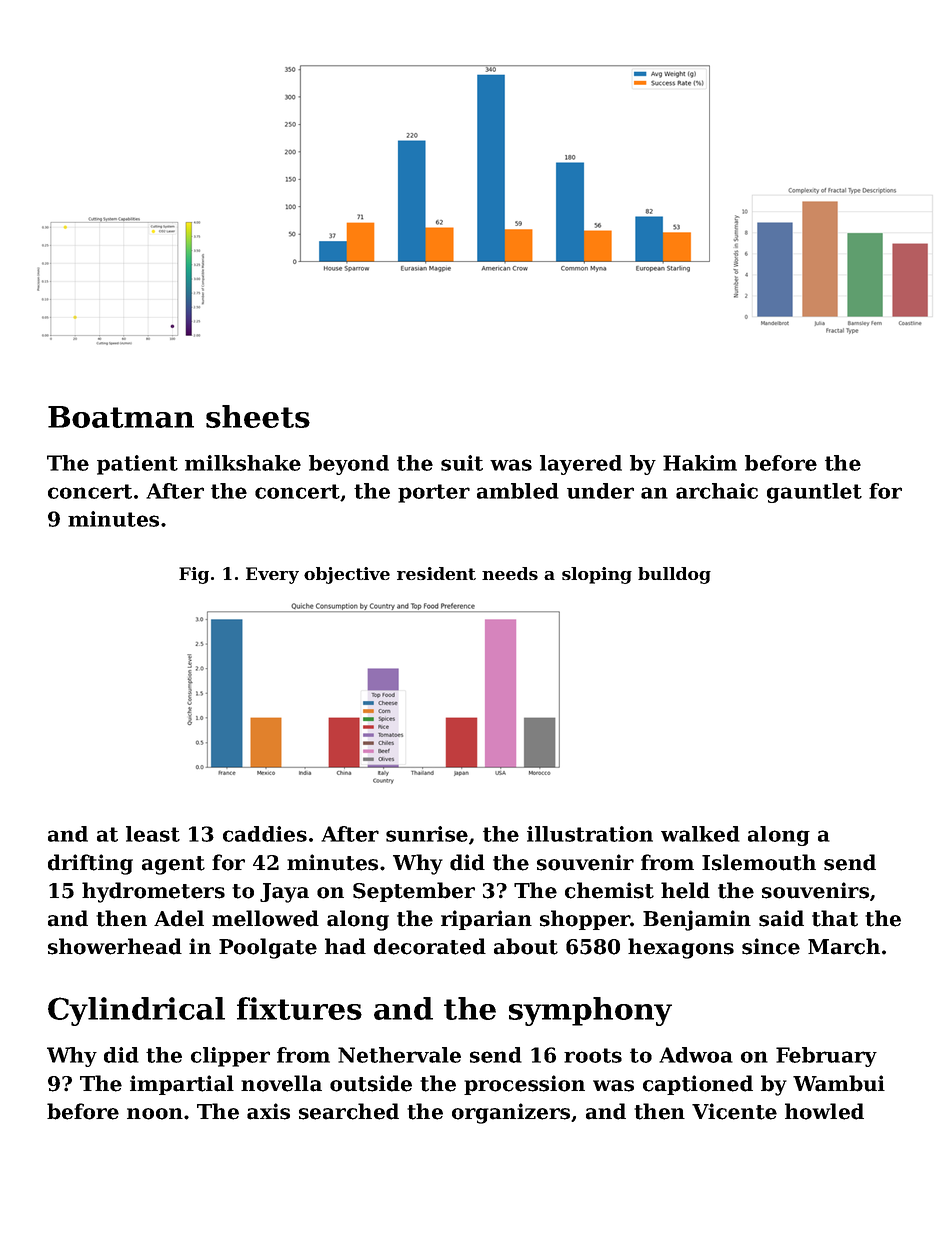 The image size is (952, 1233). Describe the element at coordinates (700, 463) in the screenshot. I see `Hakim` at that location.
